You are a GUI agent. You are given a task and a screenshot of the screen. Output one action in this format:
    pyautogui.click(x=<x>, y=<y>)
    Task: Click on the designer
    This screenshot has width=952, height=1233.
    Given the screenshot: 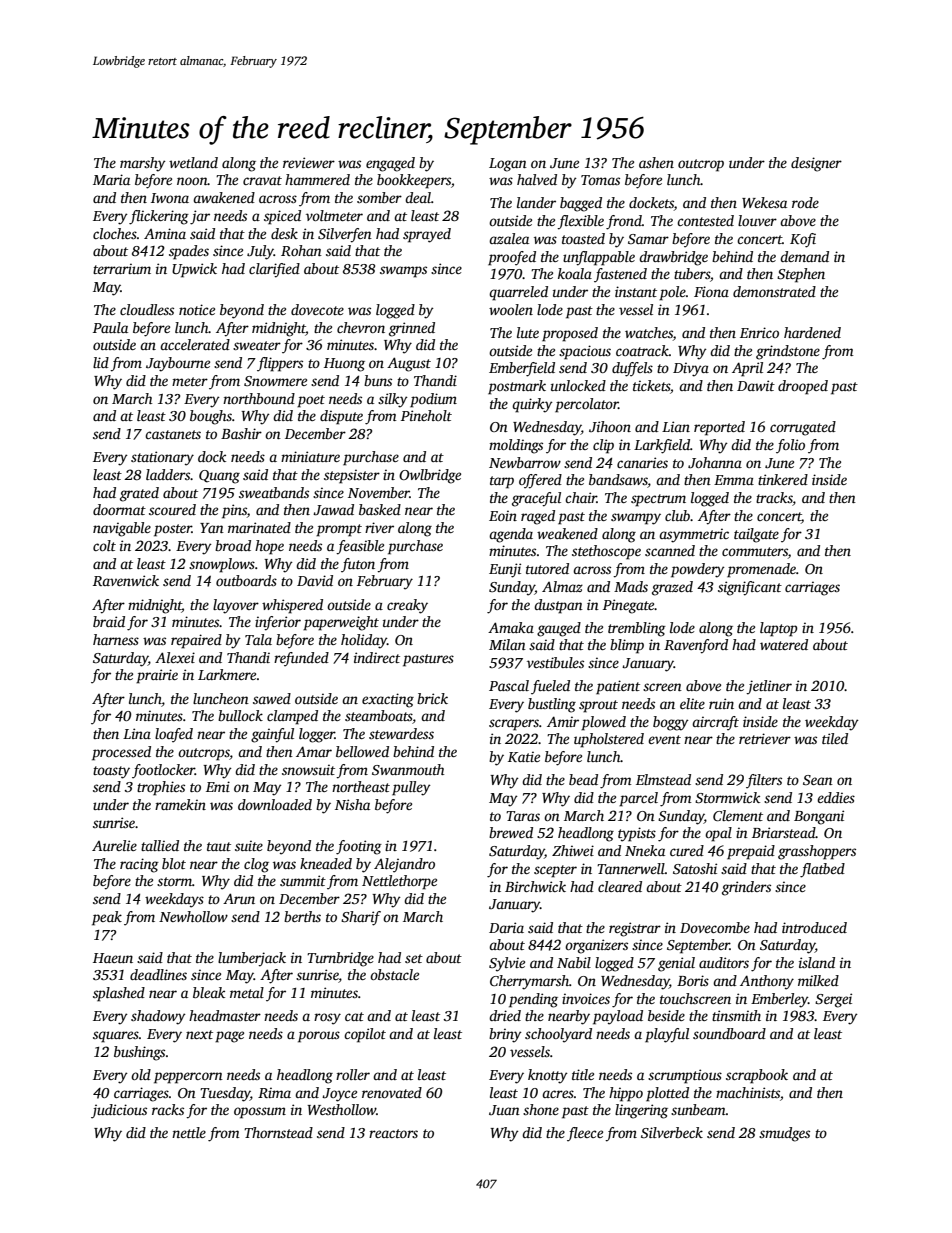 What is the action you would take?
    pyautogui.click(x=816, y=164)
